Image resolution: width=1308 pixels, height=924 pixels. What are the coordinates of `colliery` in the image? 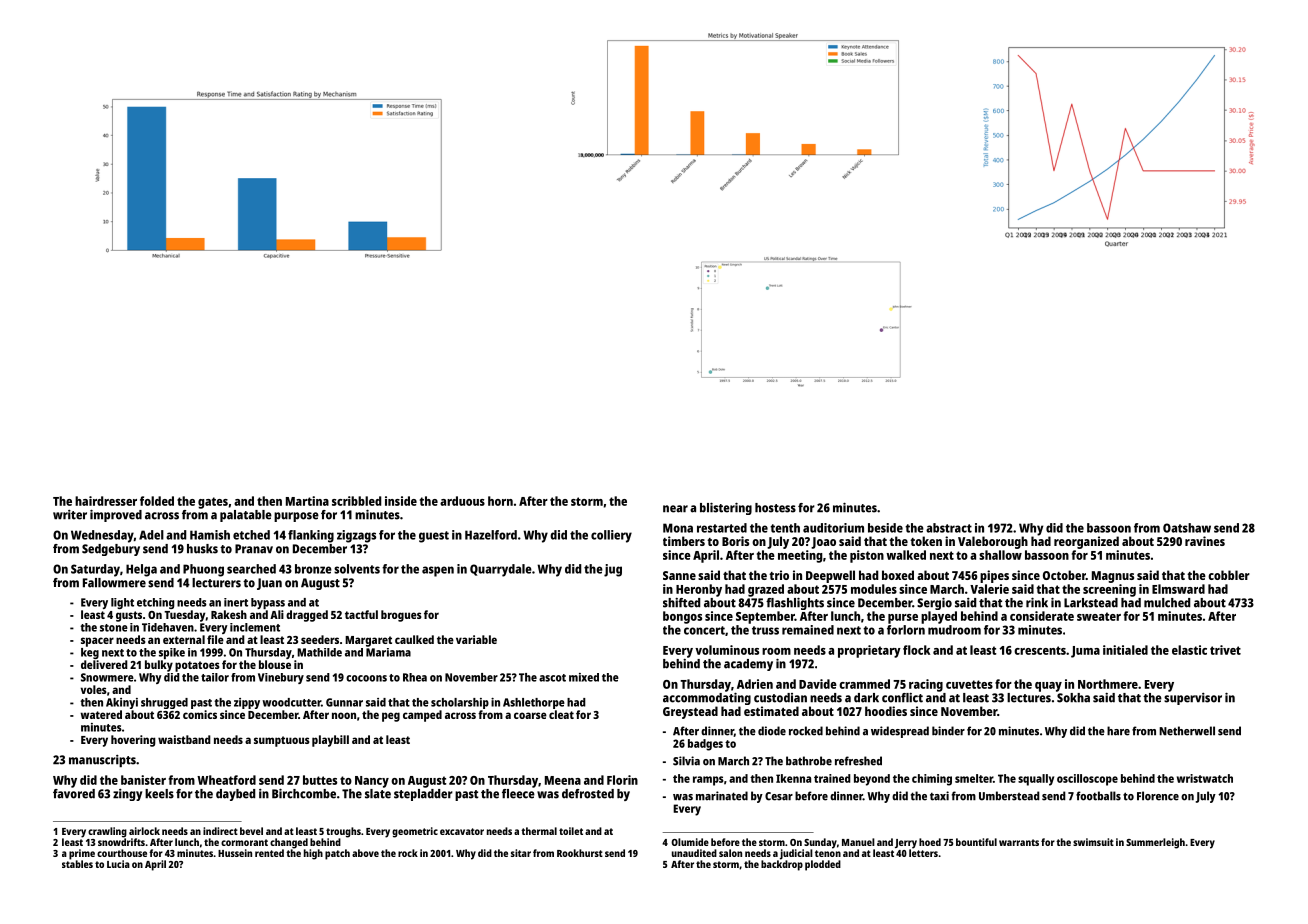 It's located at (611, 536).
